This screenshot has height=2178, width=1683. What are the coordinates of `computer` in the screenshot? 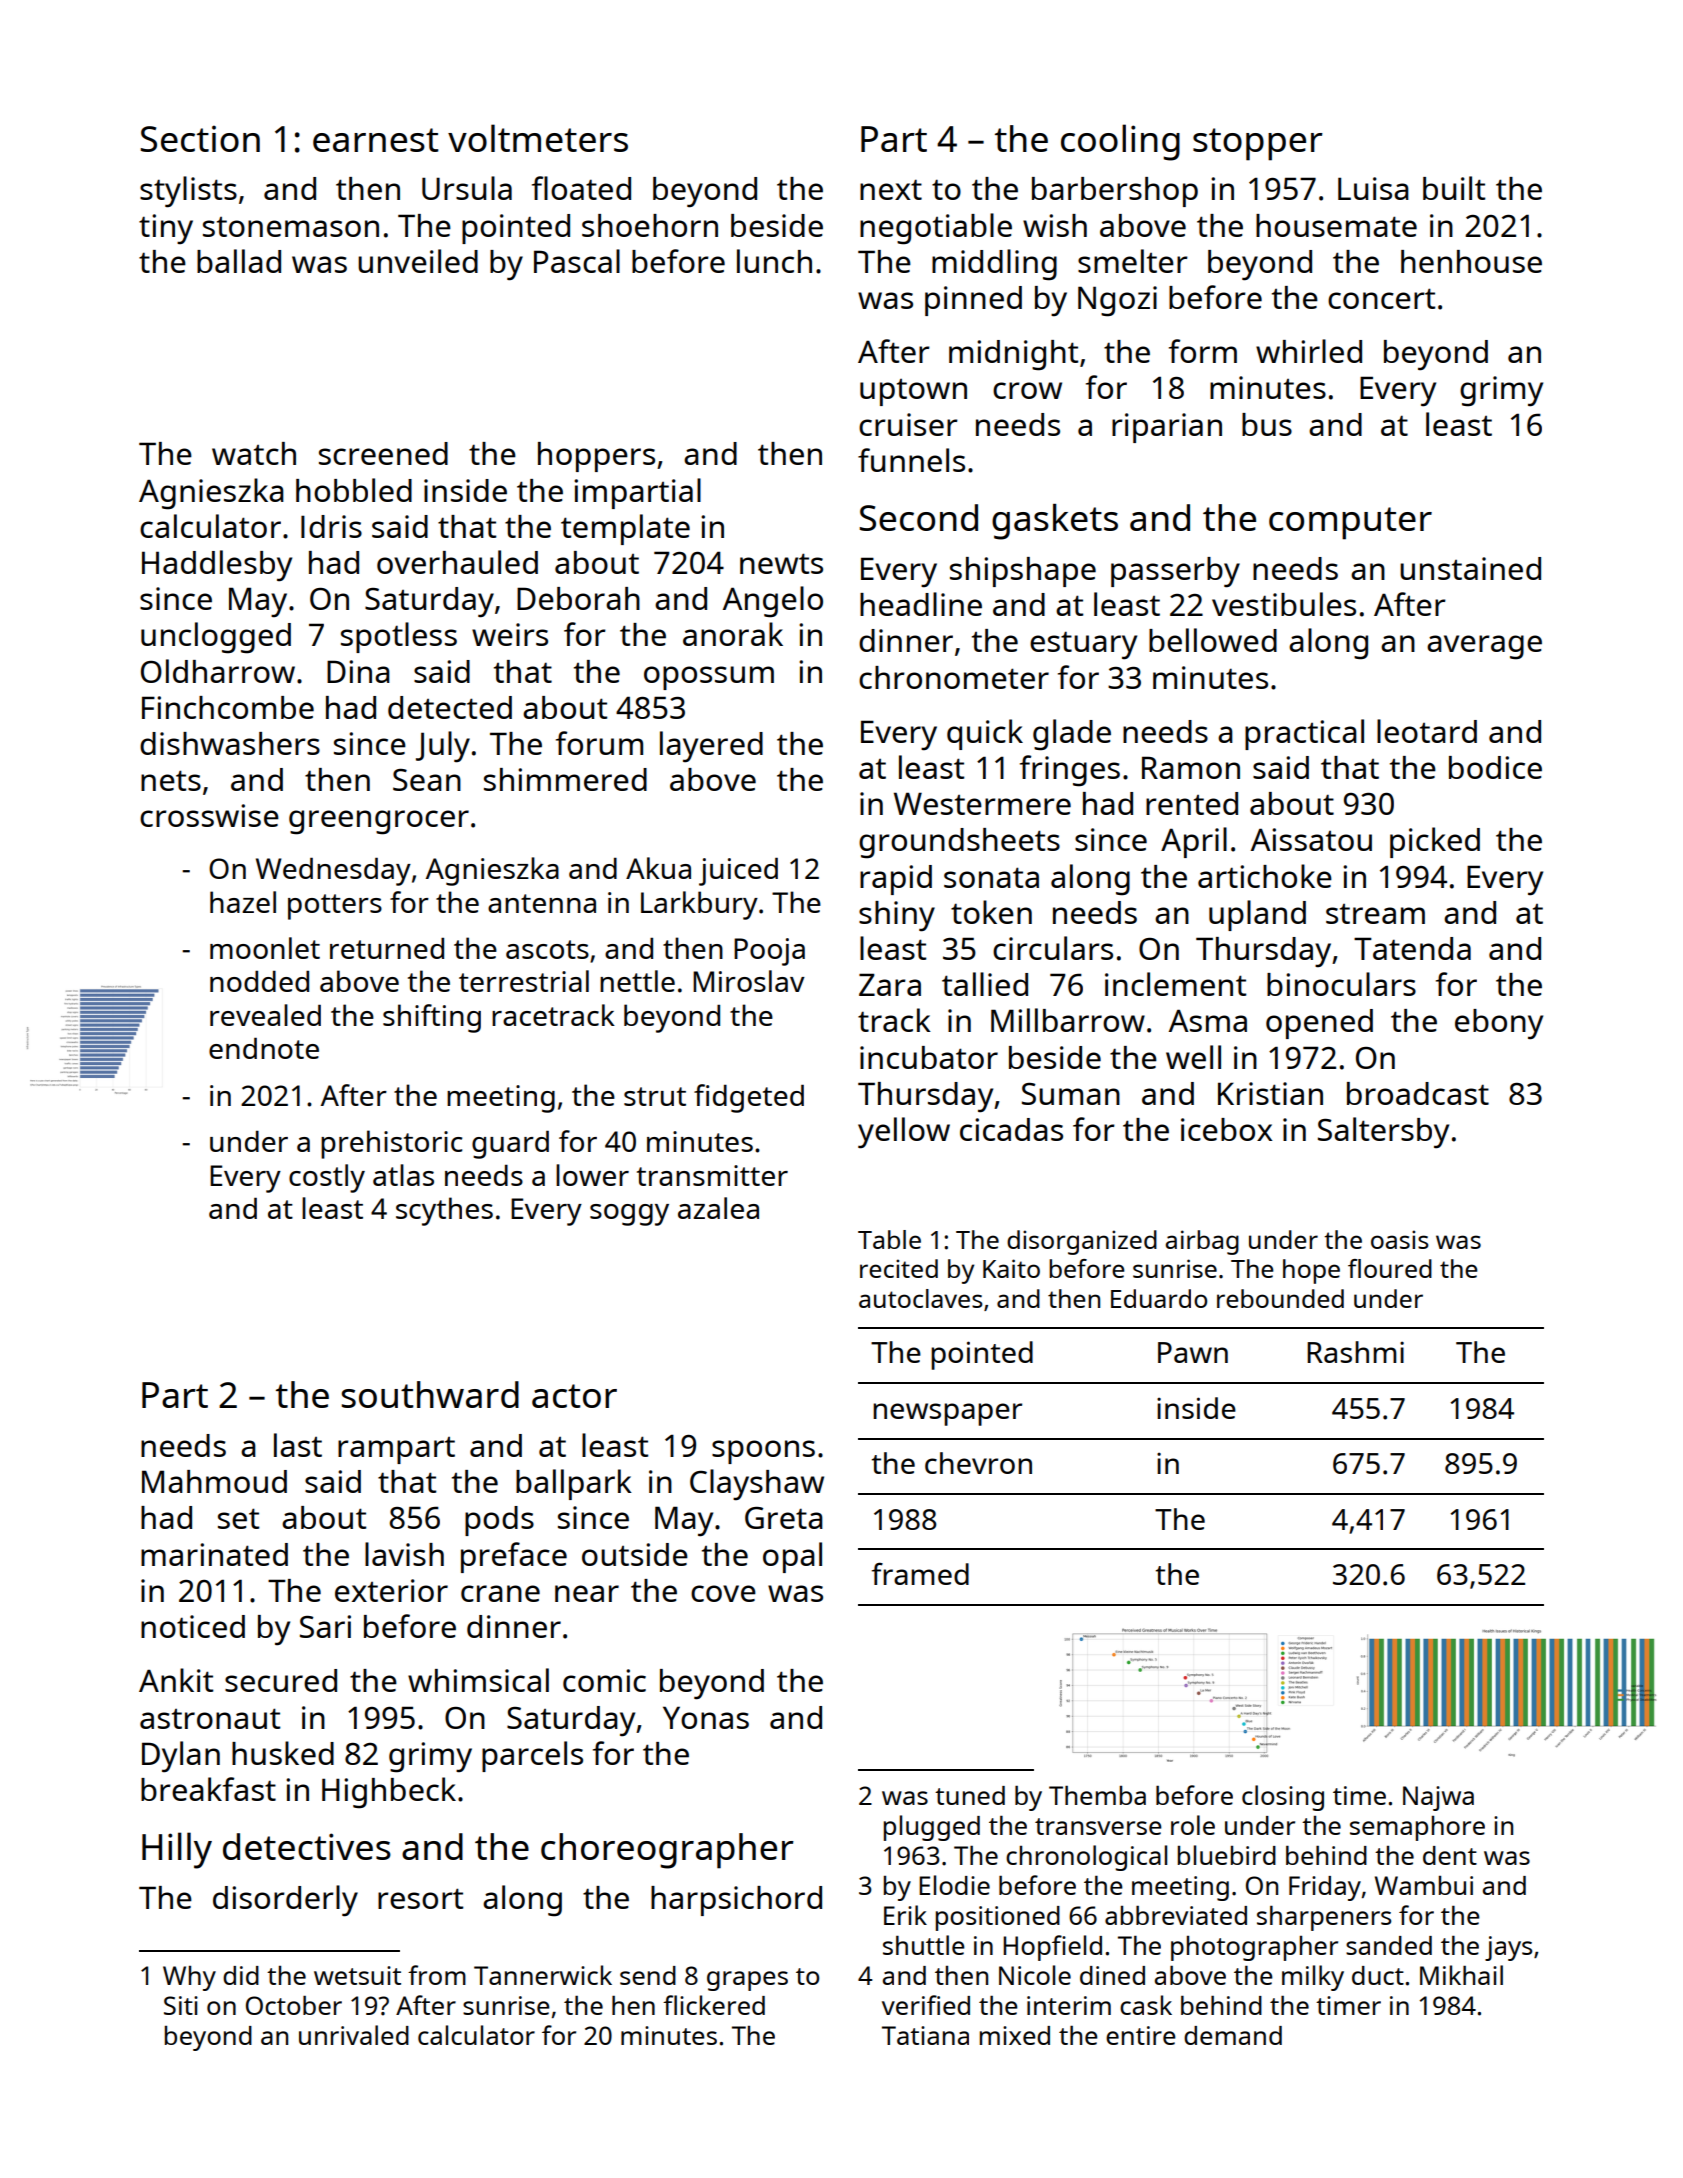 It's located at (1350, 523).
